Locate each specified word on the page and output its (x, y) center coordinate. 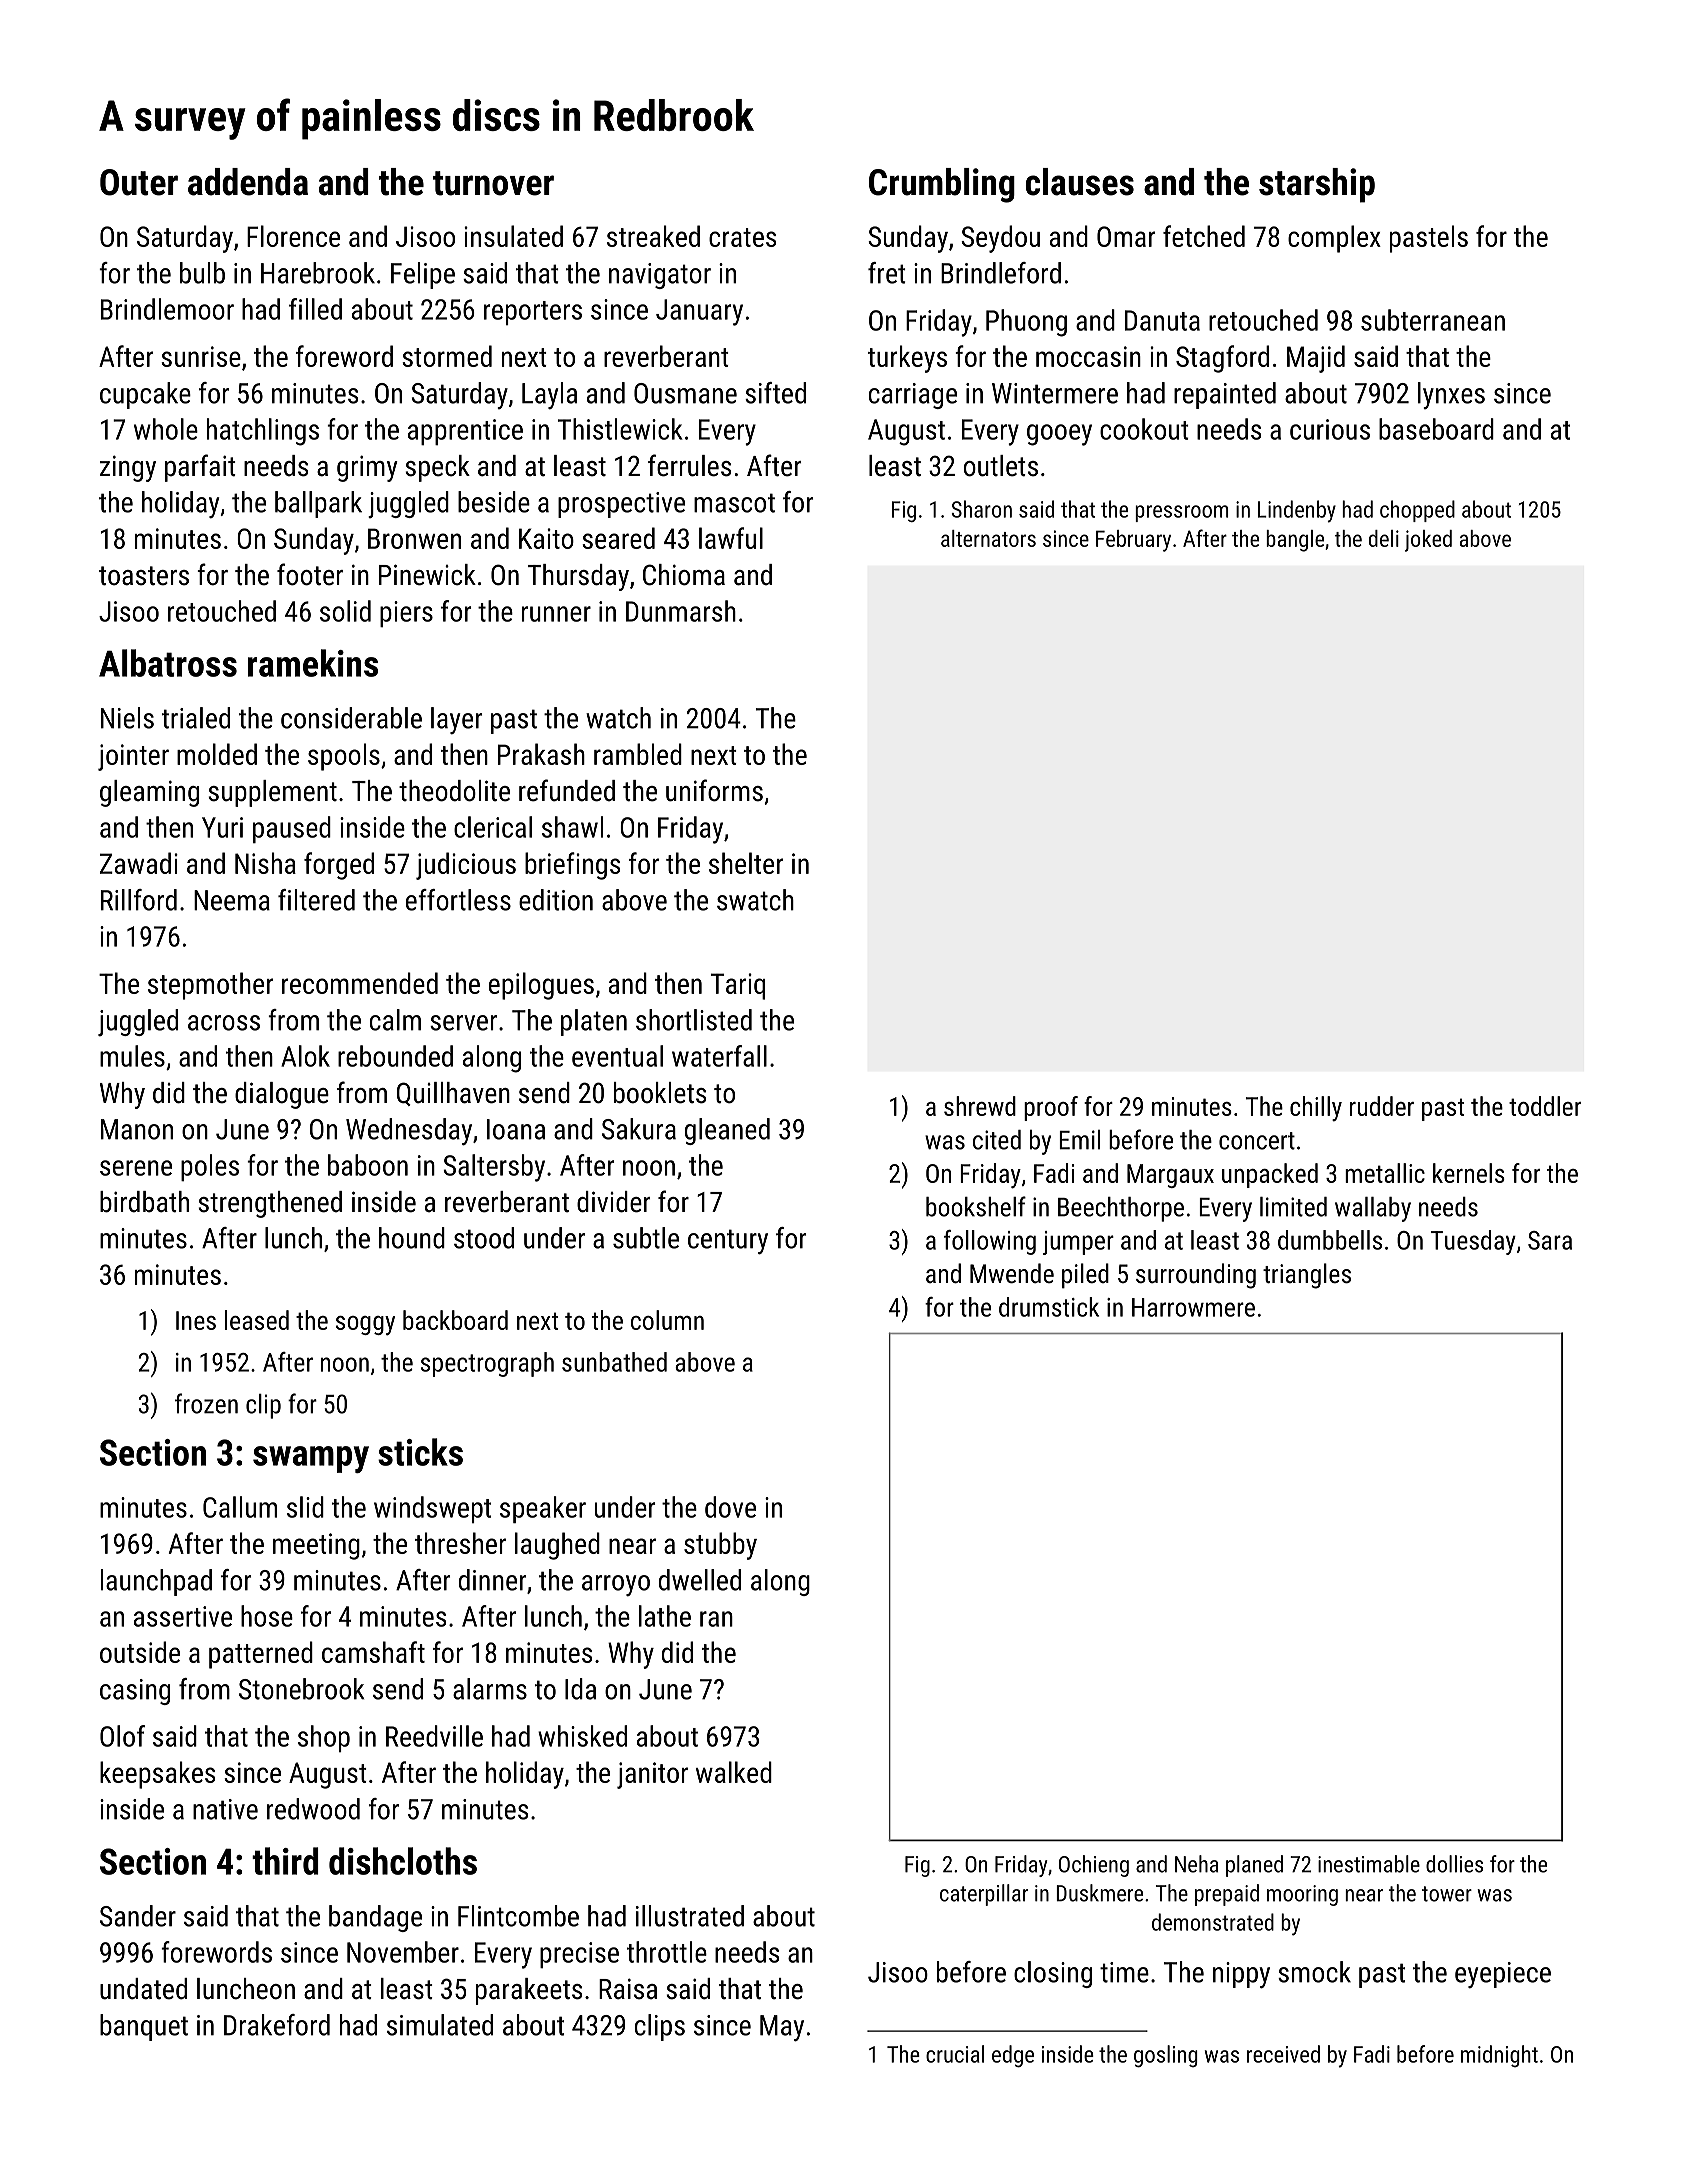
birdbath (144, 1202)
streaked (653, 236)
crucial (955, 2054)
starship (1317, 185)
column (667, 1320)
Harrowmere (1193, 1307)
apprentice (465, 432)
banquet (144, 2027)
